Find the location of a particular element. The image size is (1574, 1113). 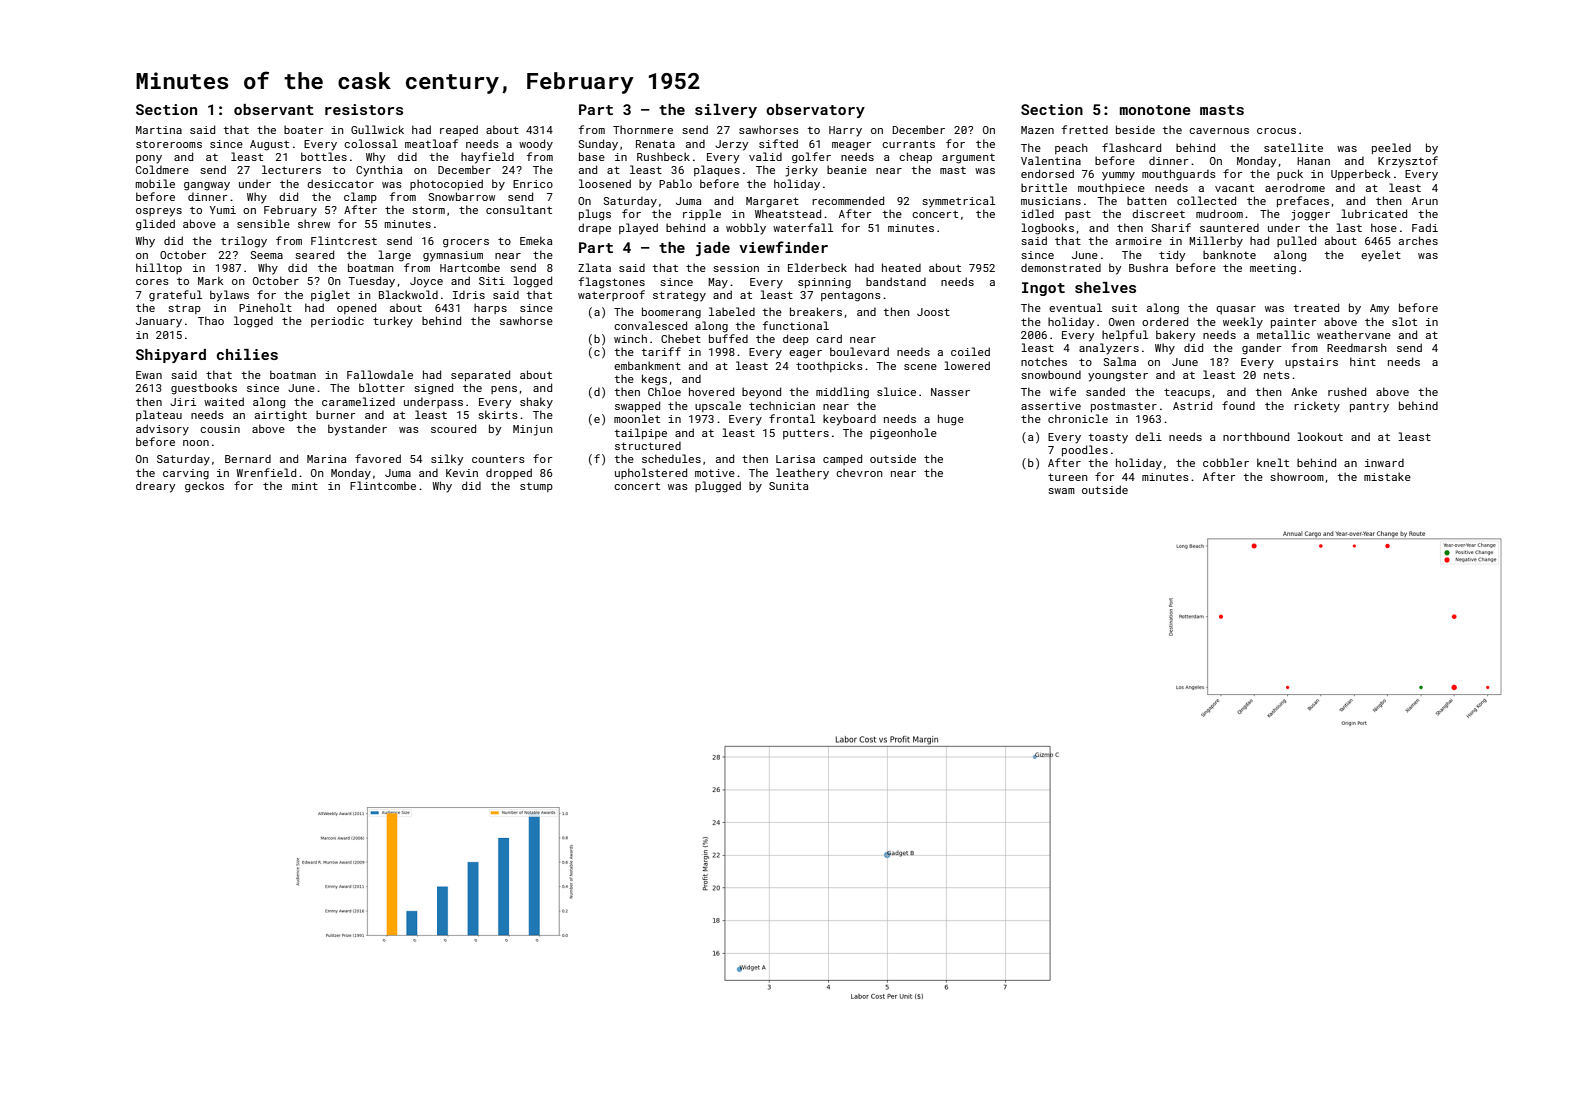

silvery is located at coordinates (726, 111).
